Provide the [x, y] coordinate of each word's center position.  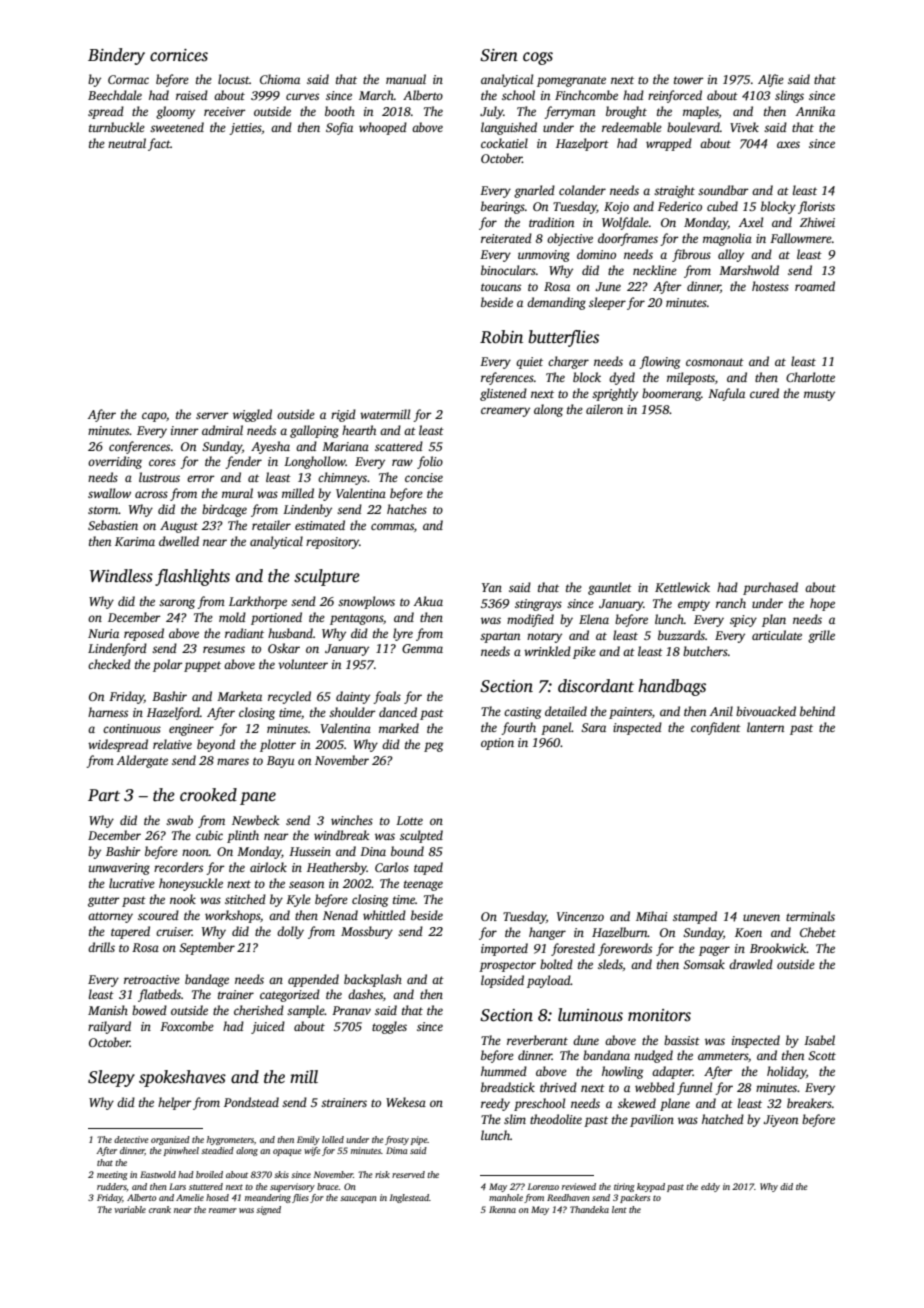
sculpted [421, 836]
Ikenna [502, 1209]
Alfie [771, 80]
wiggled [252, 415]
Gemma [422, 648]
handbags [672, 687]
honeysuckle [191, 884]
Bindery [116, 56]
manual [406, 79]
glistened [503, 394]
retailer [271, 525]
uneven [761, 917]
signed [268, 1210]
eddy [710, 1187]
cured [764, 393]
